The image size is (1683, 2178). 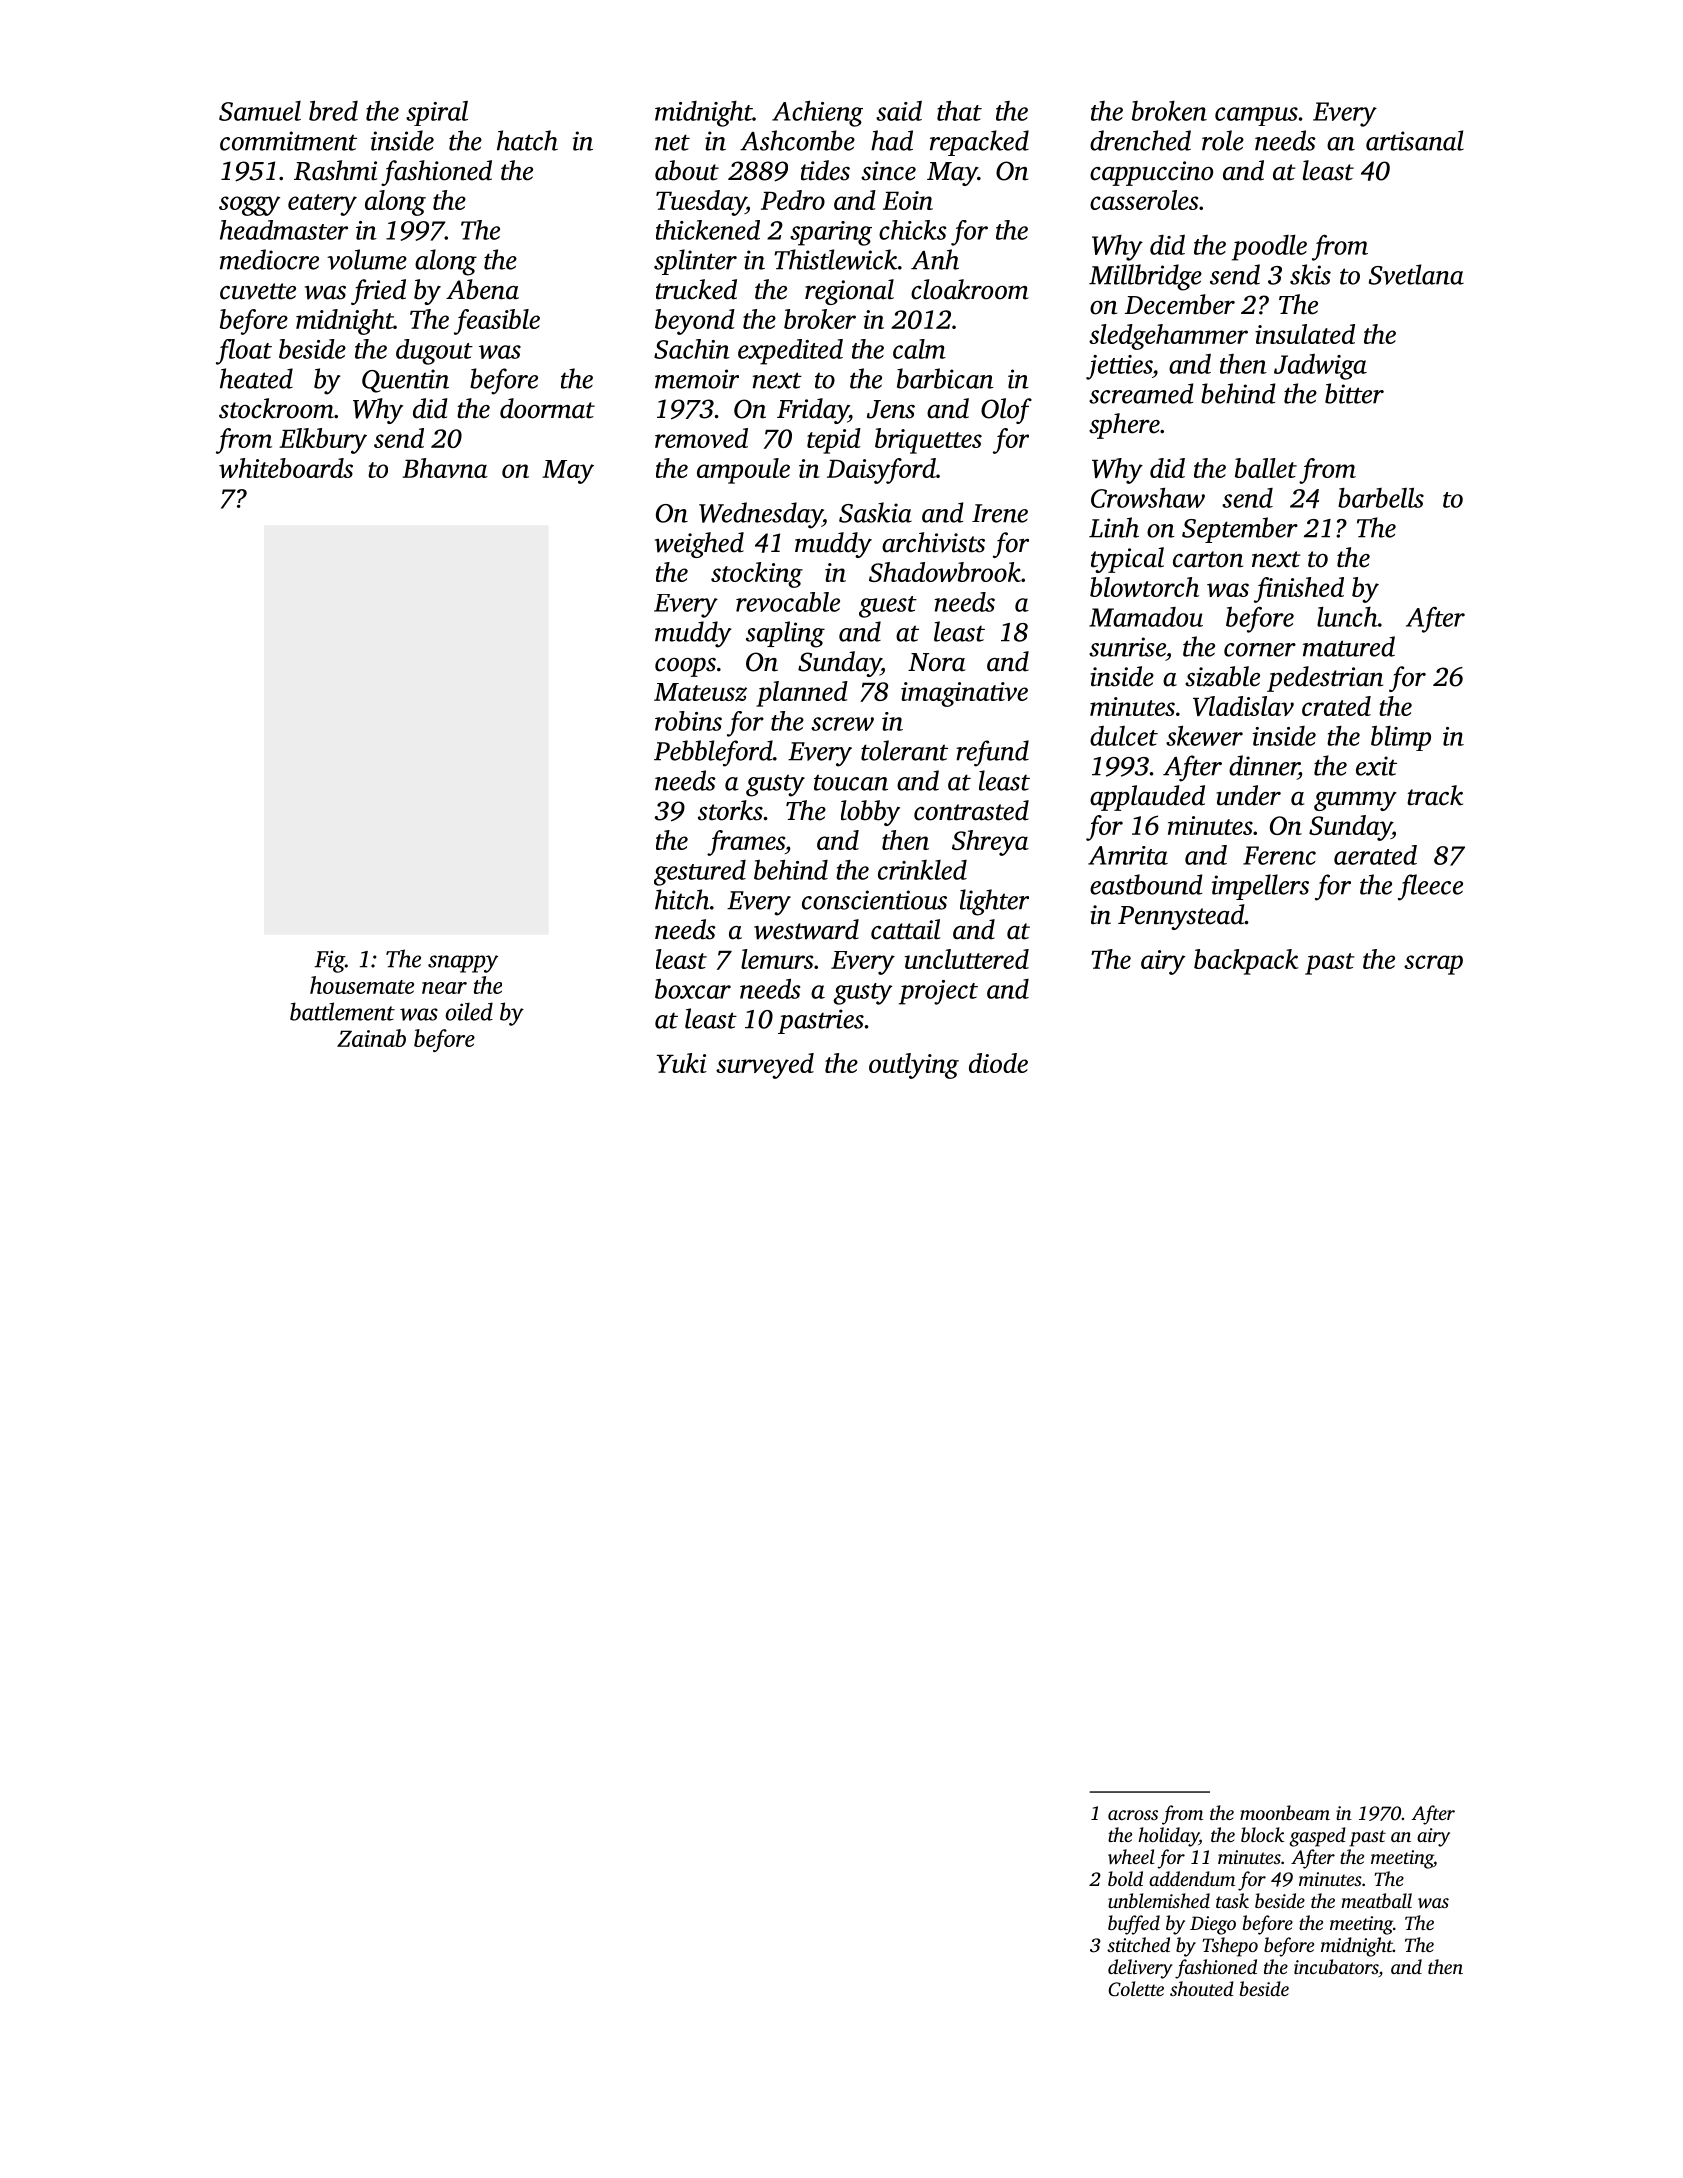 What do you see at coordinates (445, 468) in the document?
I see `Bhavna` at bounding box center [445, 468].
